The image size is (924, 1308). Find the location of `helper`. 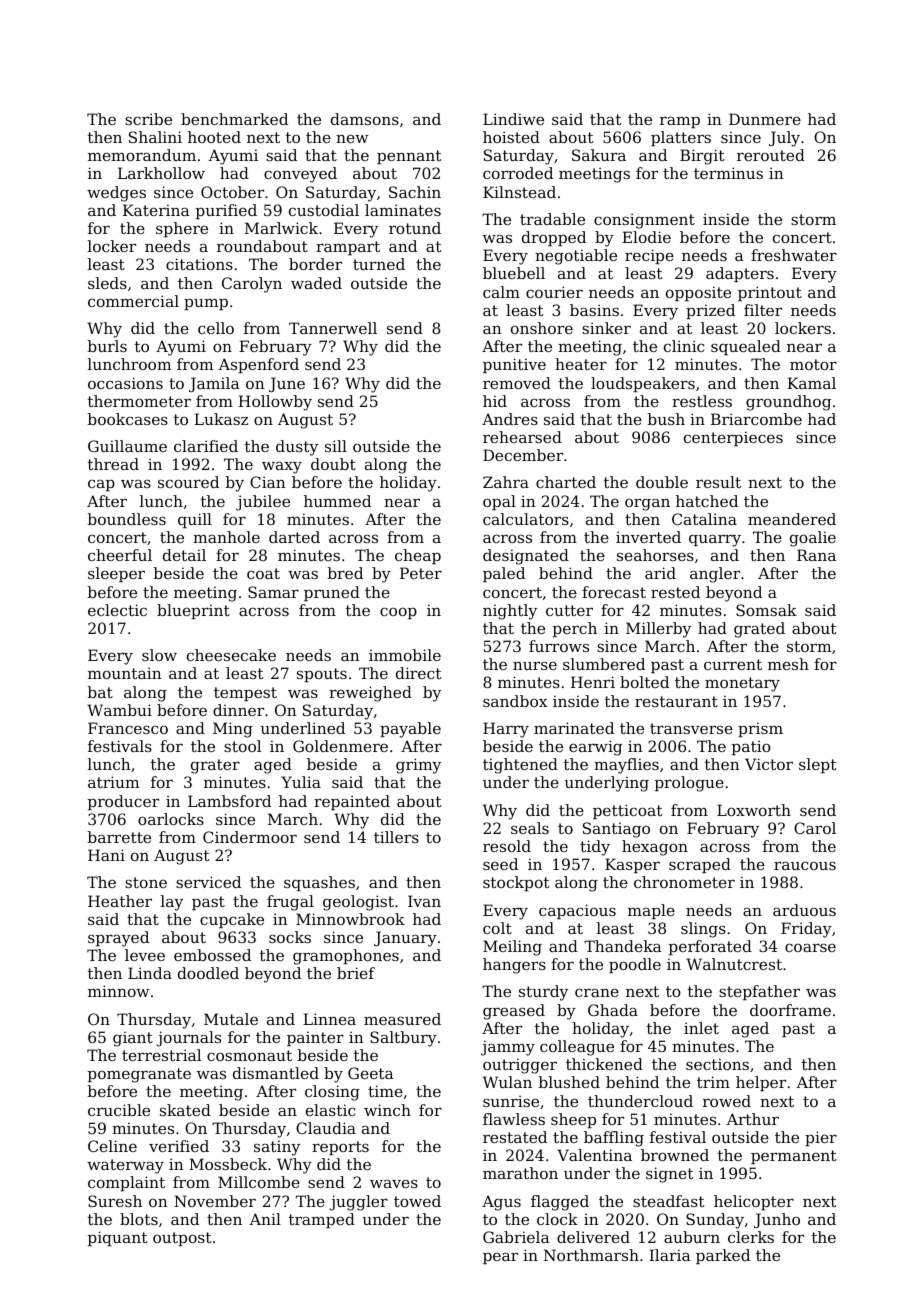

helper is located at coordinates (761, 1083).
